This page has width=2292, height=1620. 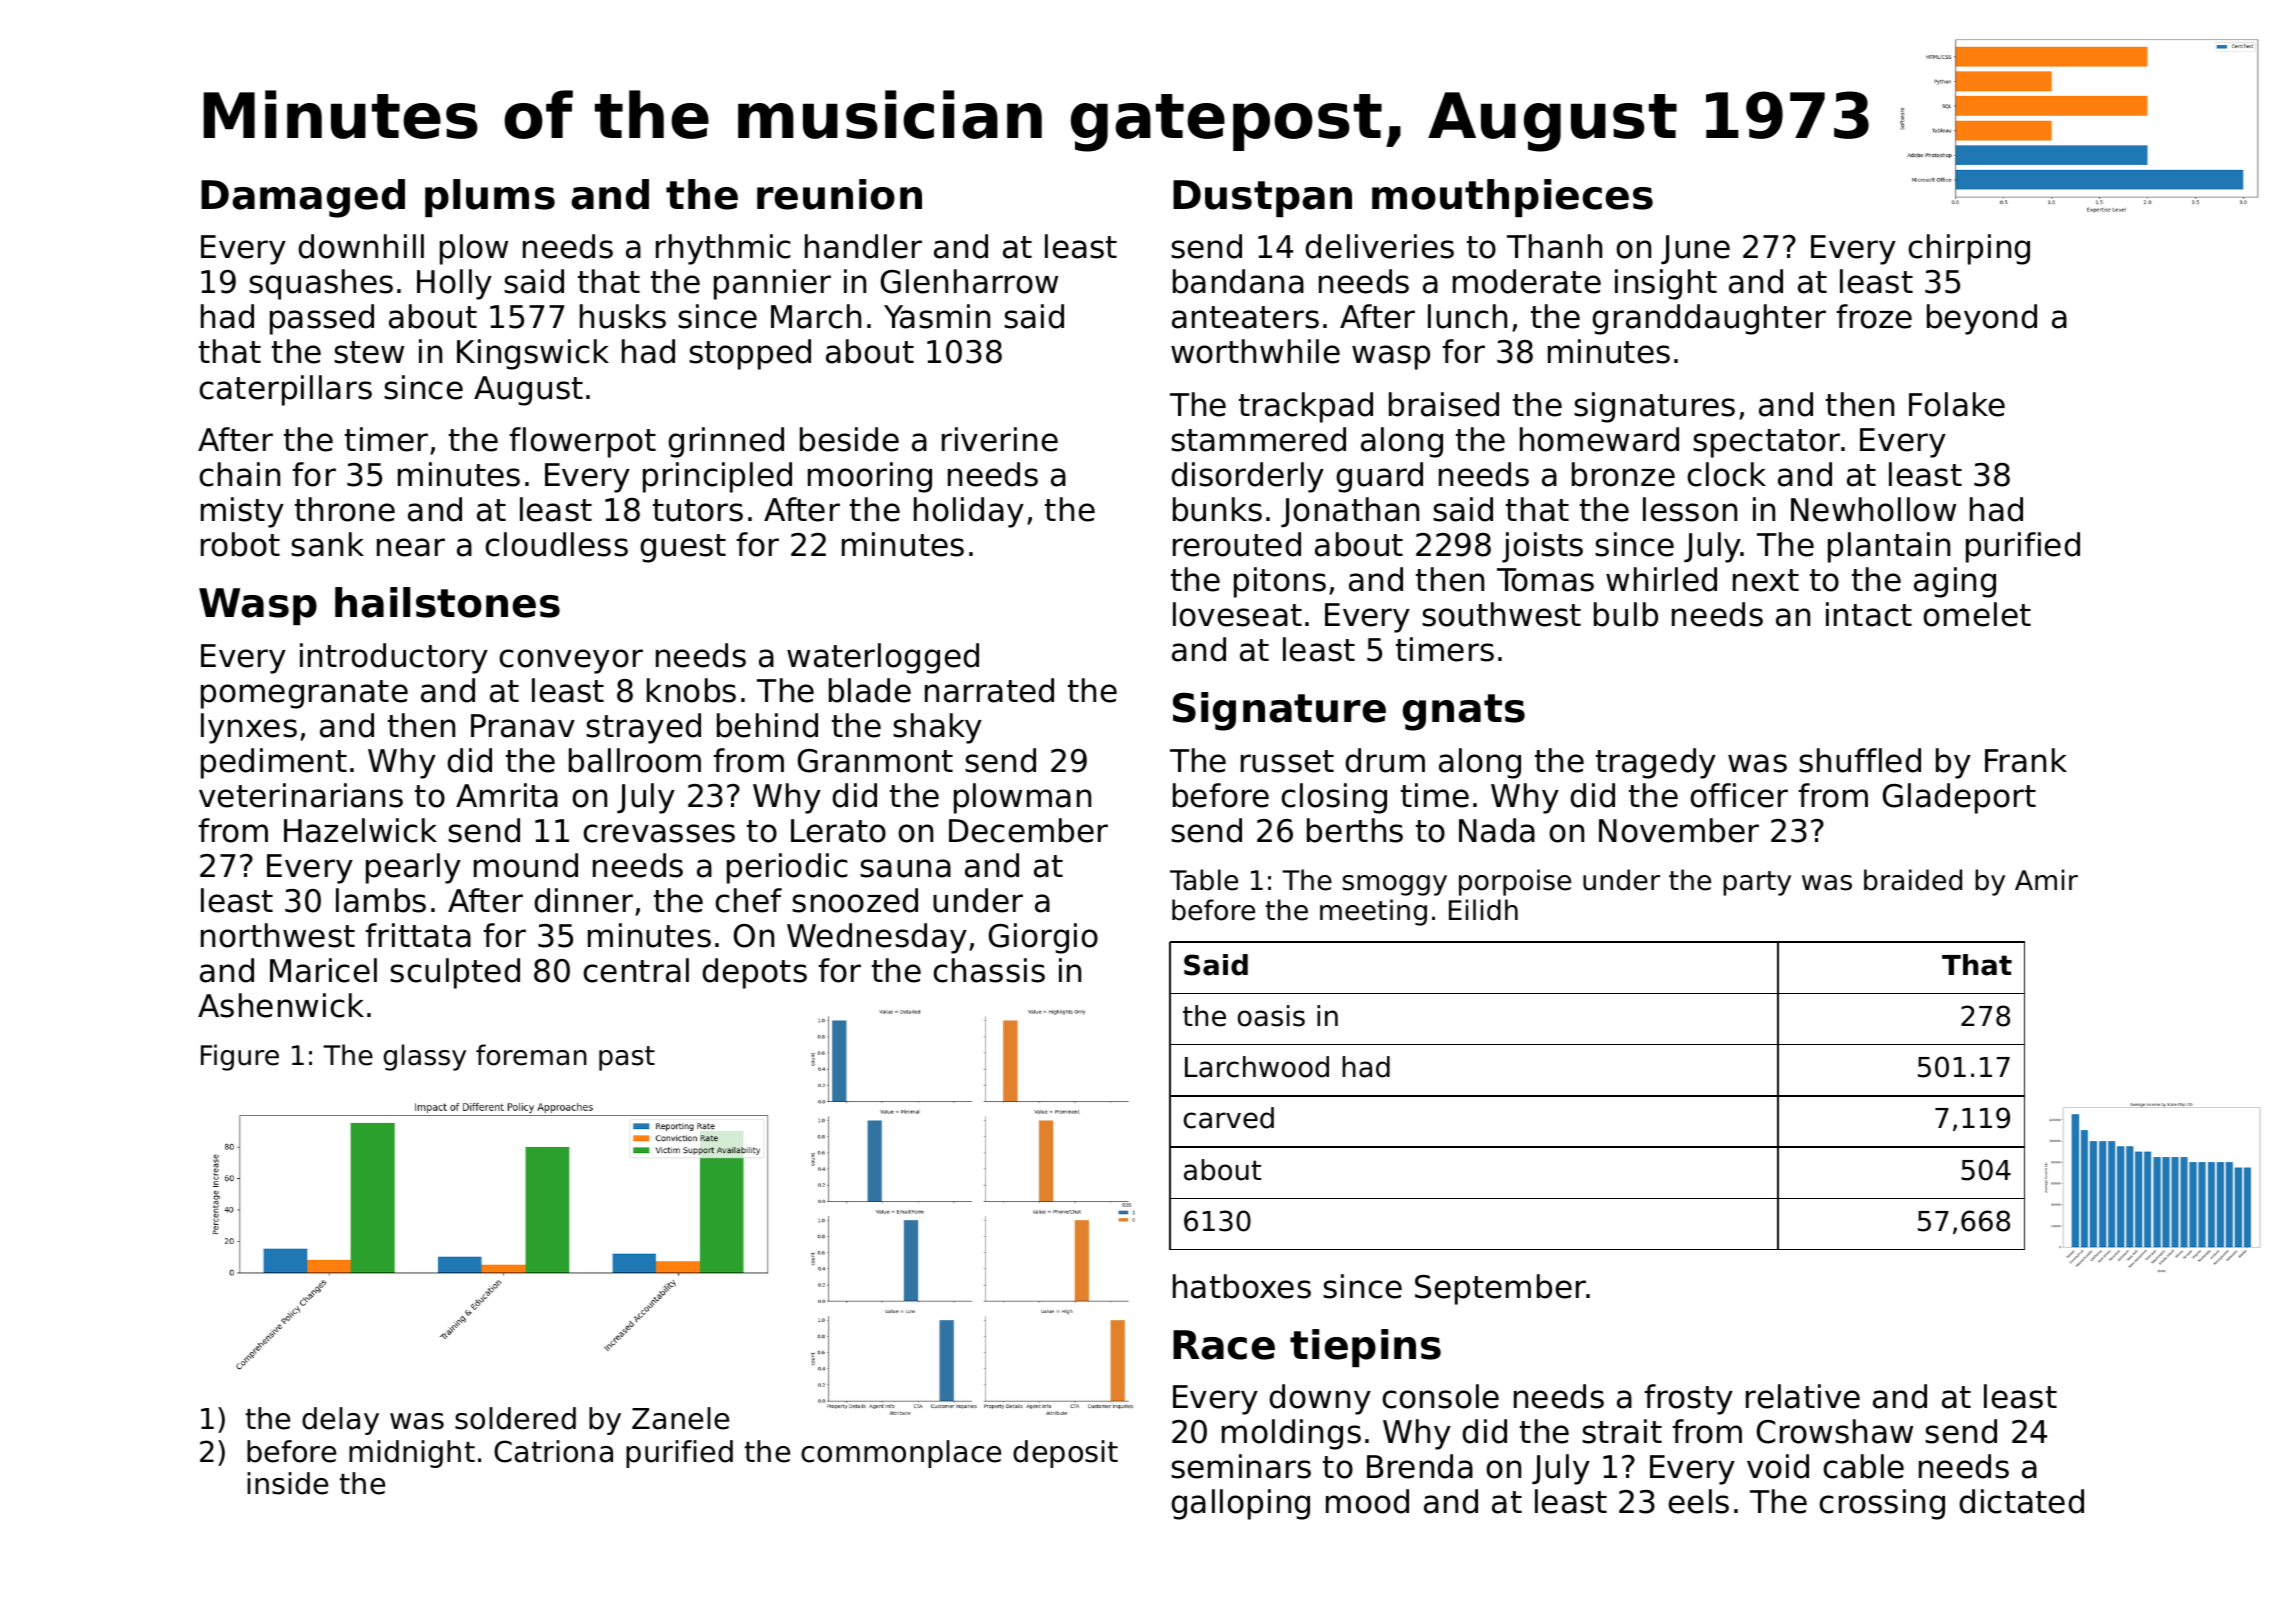 I want to click on Newhollow, so click(x=1873, y=509).
